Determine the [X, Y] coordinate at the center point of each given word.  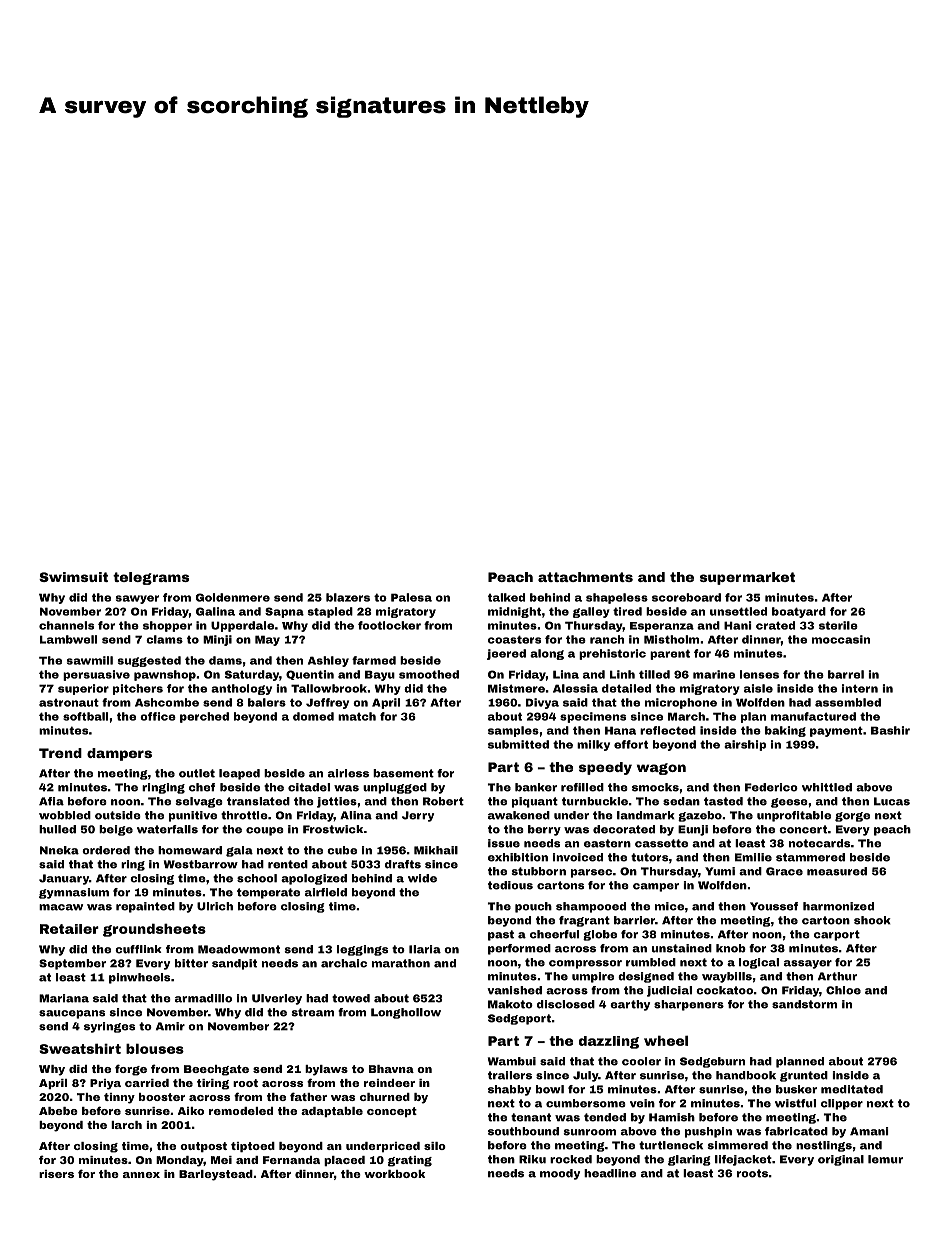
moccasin [841, 639]
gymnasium [74, 893]
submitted [518, 744]
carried [147, 1083]
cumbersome [586, 1103]
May [267, 640]
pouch [533, 907]
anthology [241, 689]
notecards [819, 843]
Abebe [58, 1111]
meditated [852, 1089]
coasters [514, 639]
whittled [827, 787]
